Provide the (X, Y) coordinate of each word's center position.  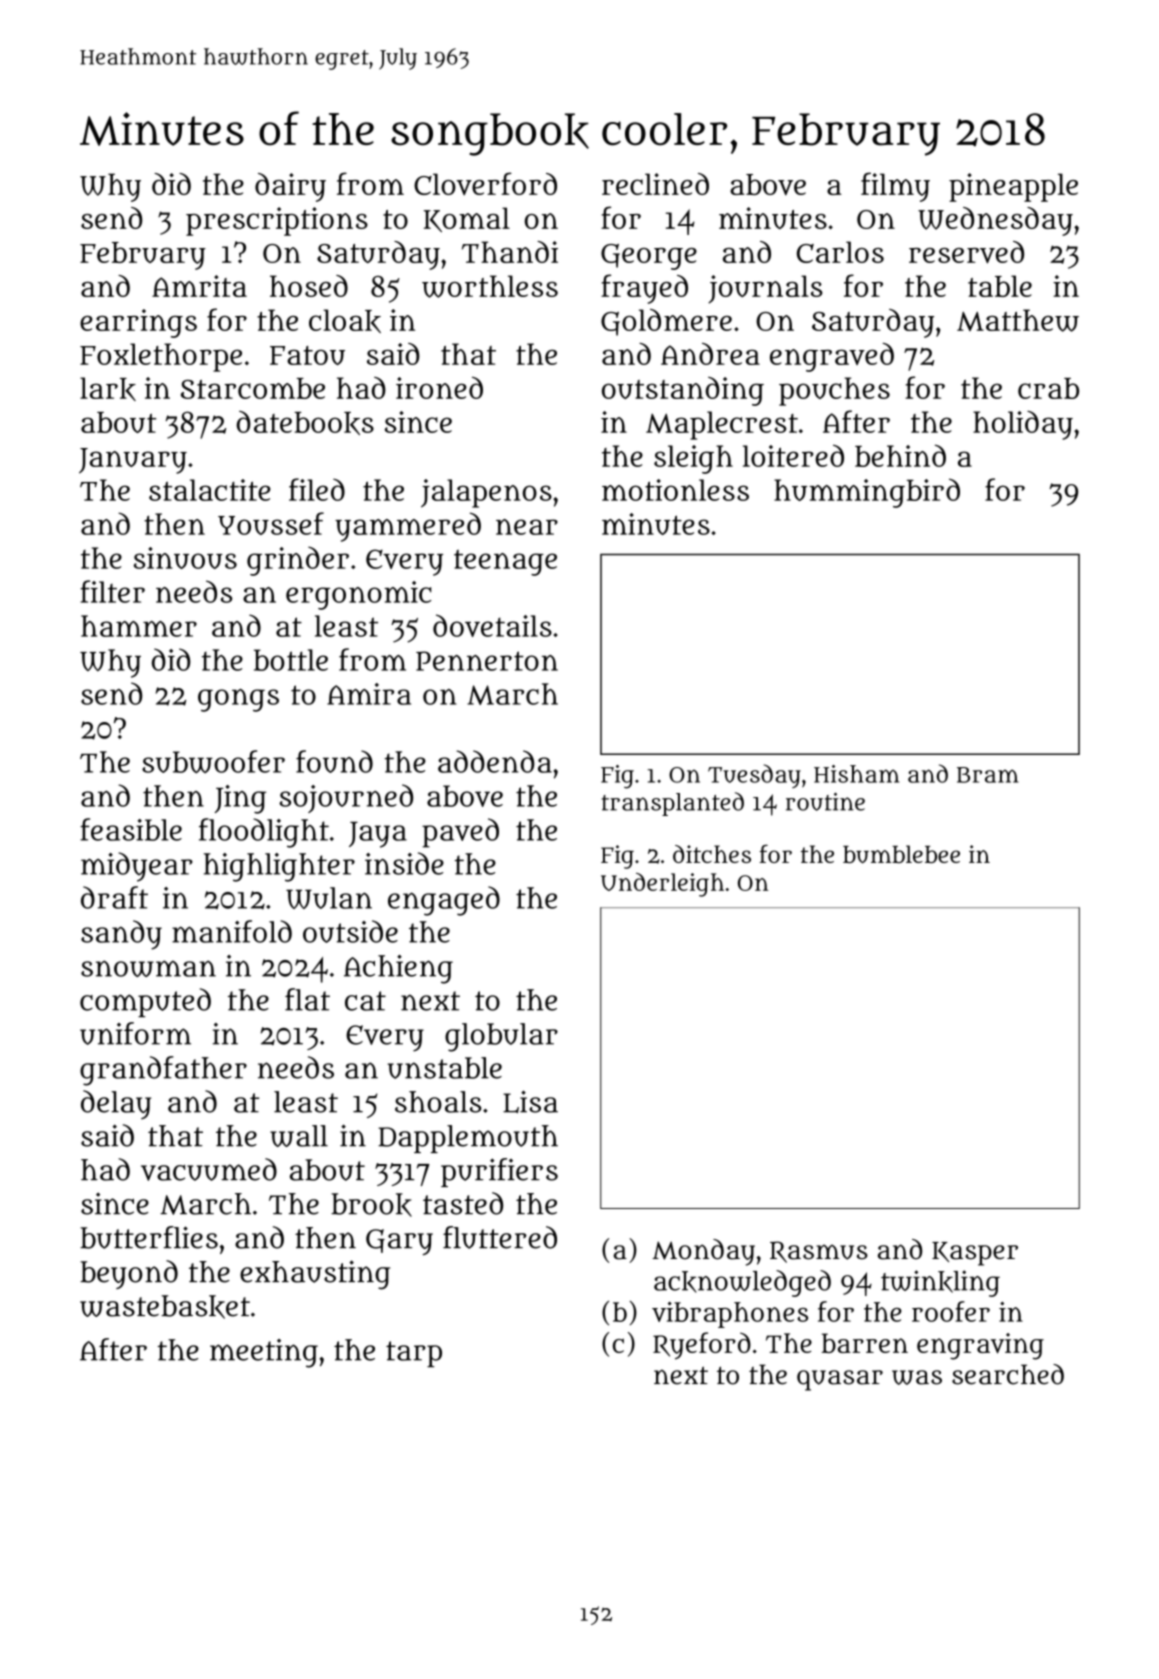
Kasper (975, 1254)
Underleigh (662, 885)
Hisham (856, 774)
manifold (232, 931)
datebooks (305, 423)
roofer (951, 1311)
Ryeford (702, 1346)
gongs (238, 700)
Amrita (199, 286)
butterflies (149, 1237)
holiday (1023, 425)
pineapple (1013, 187)
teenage (505, 562)
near (527, 527)
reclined (655, 184)
